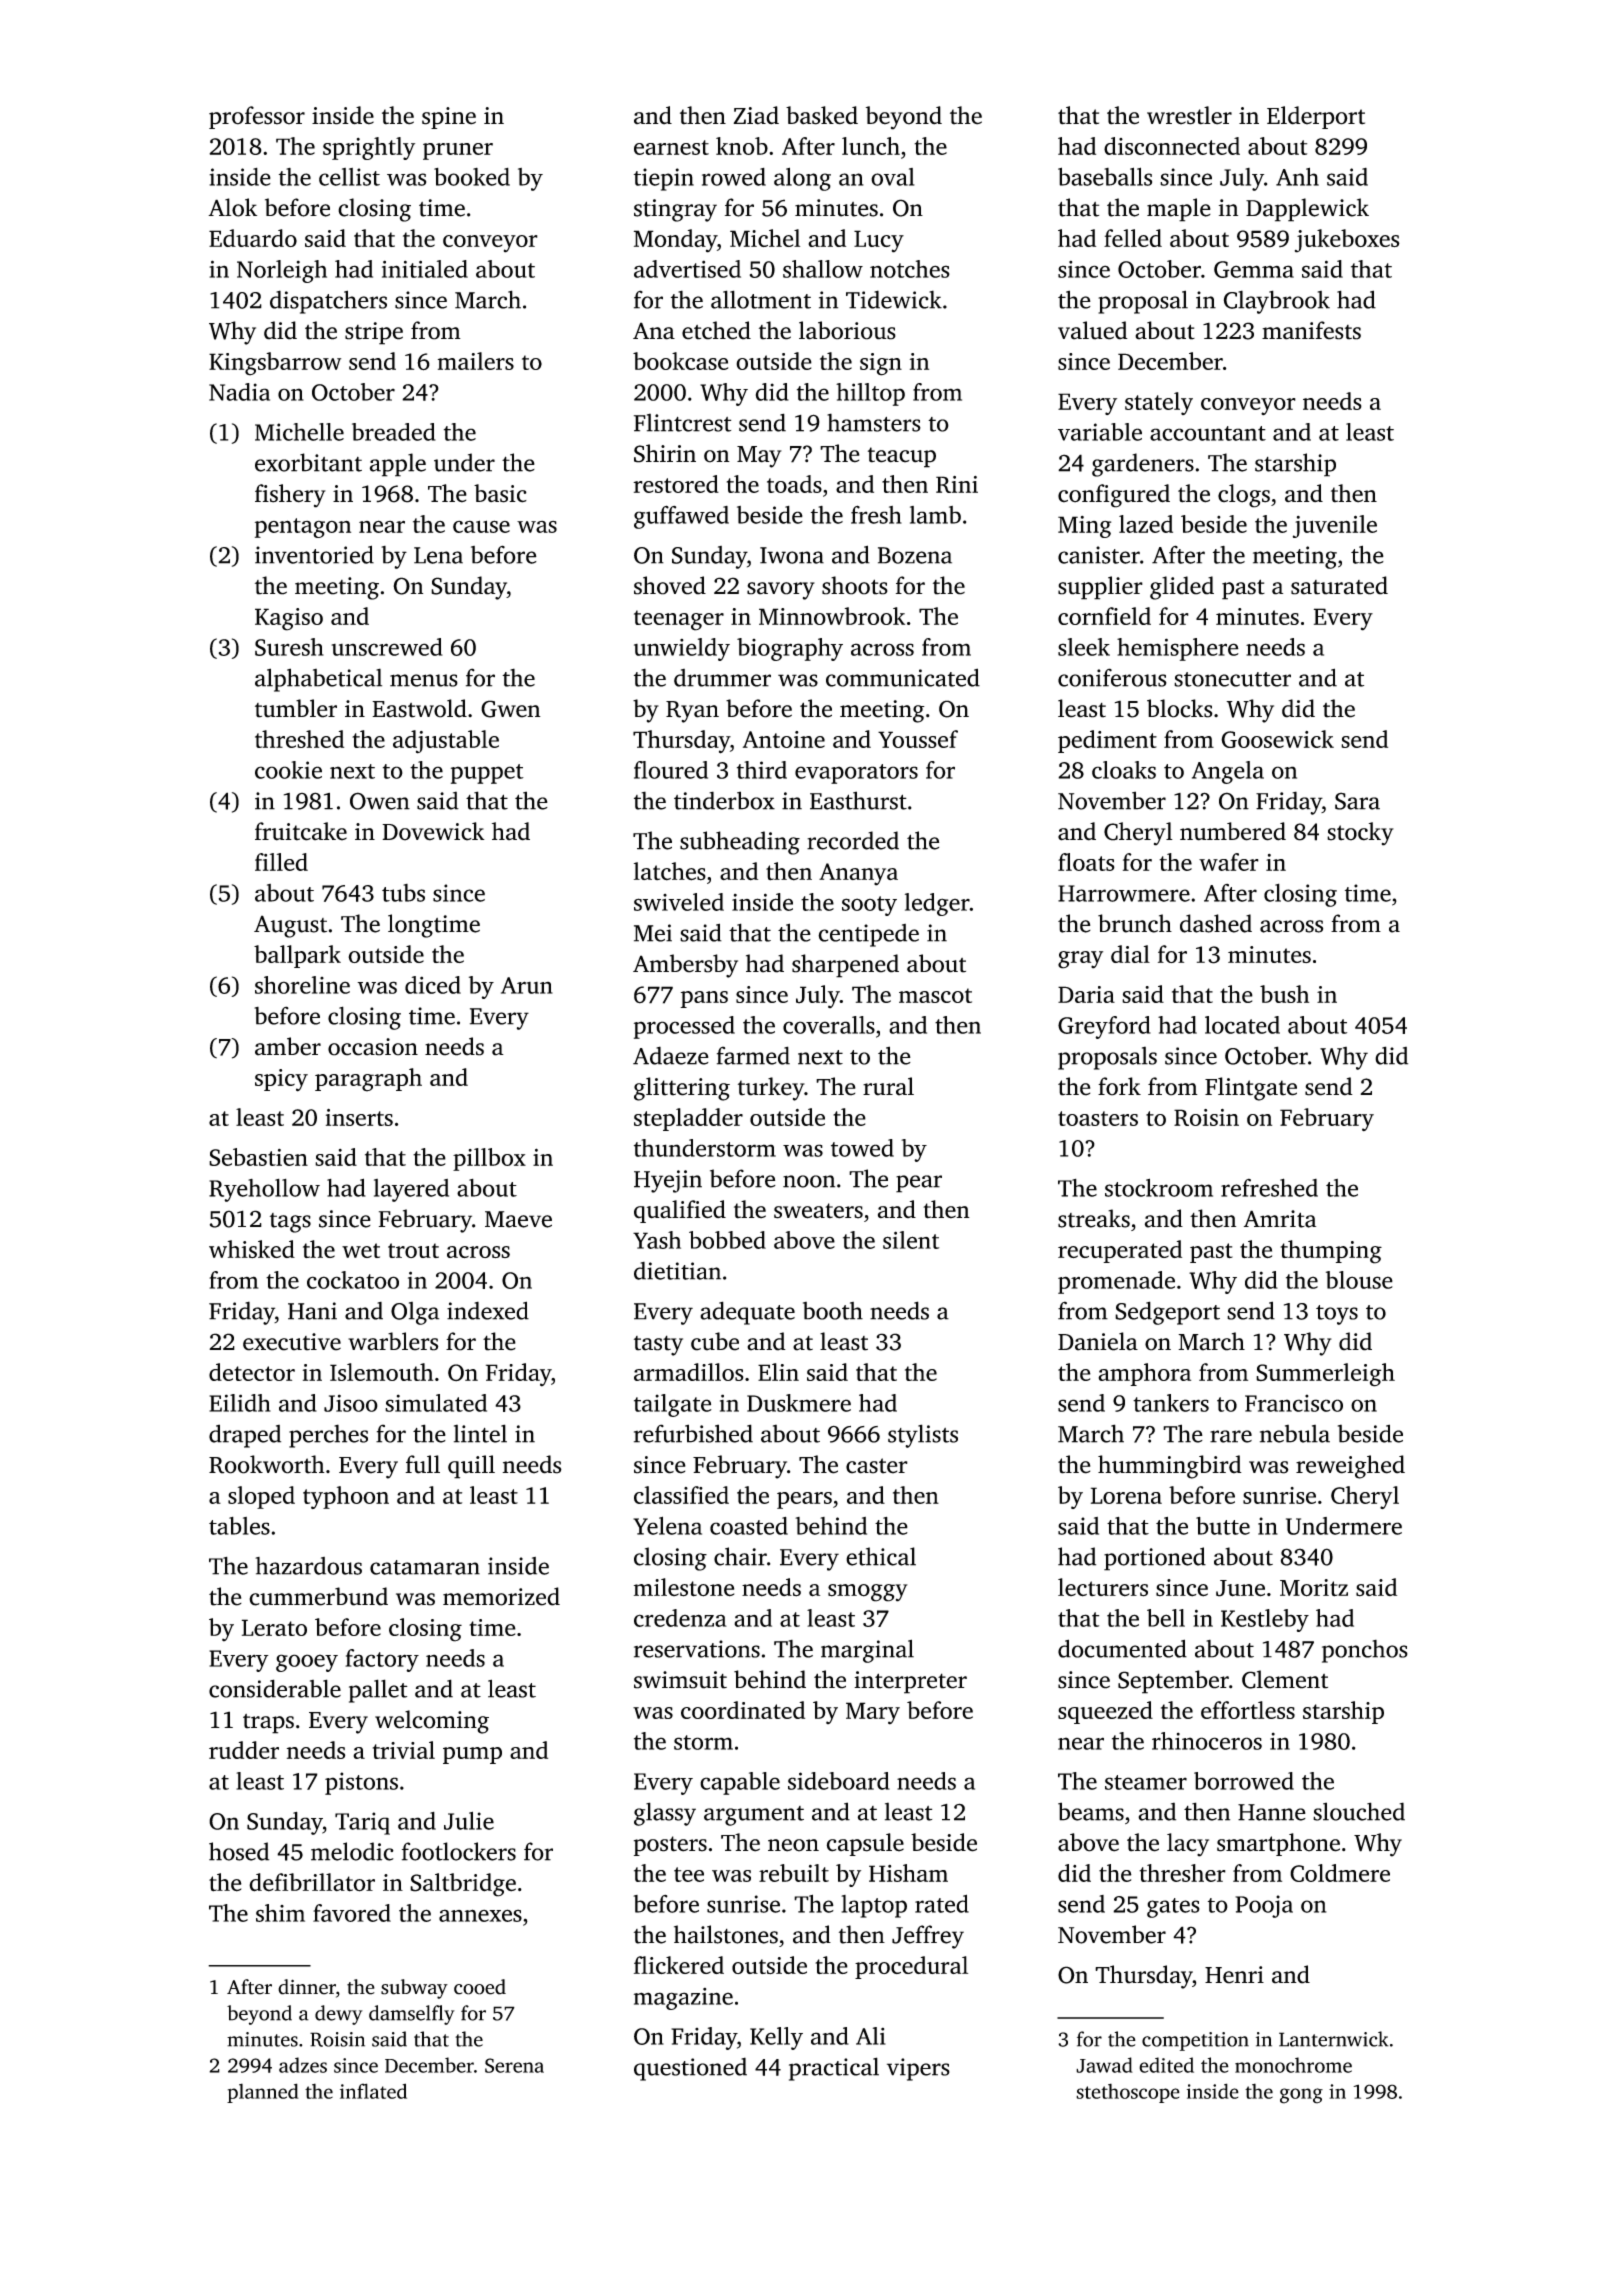 This screenshot has height=2292, width=1620. I want to click on cookie, so click(288, 770).
